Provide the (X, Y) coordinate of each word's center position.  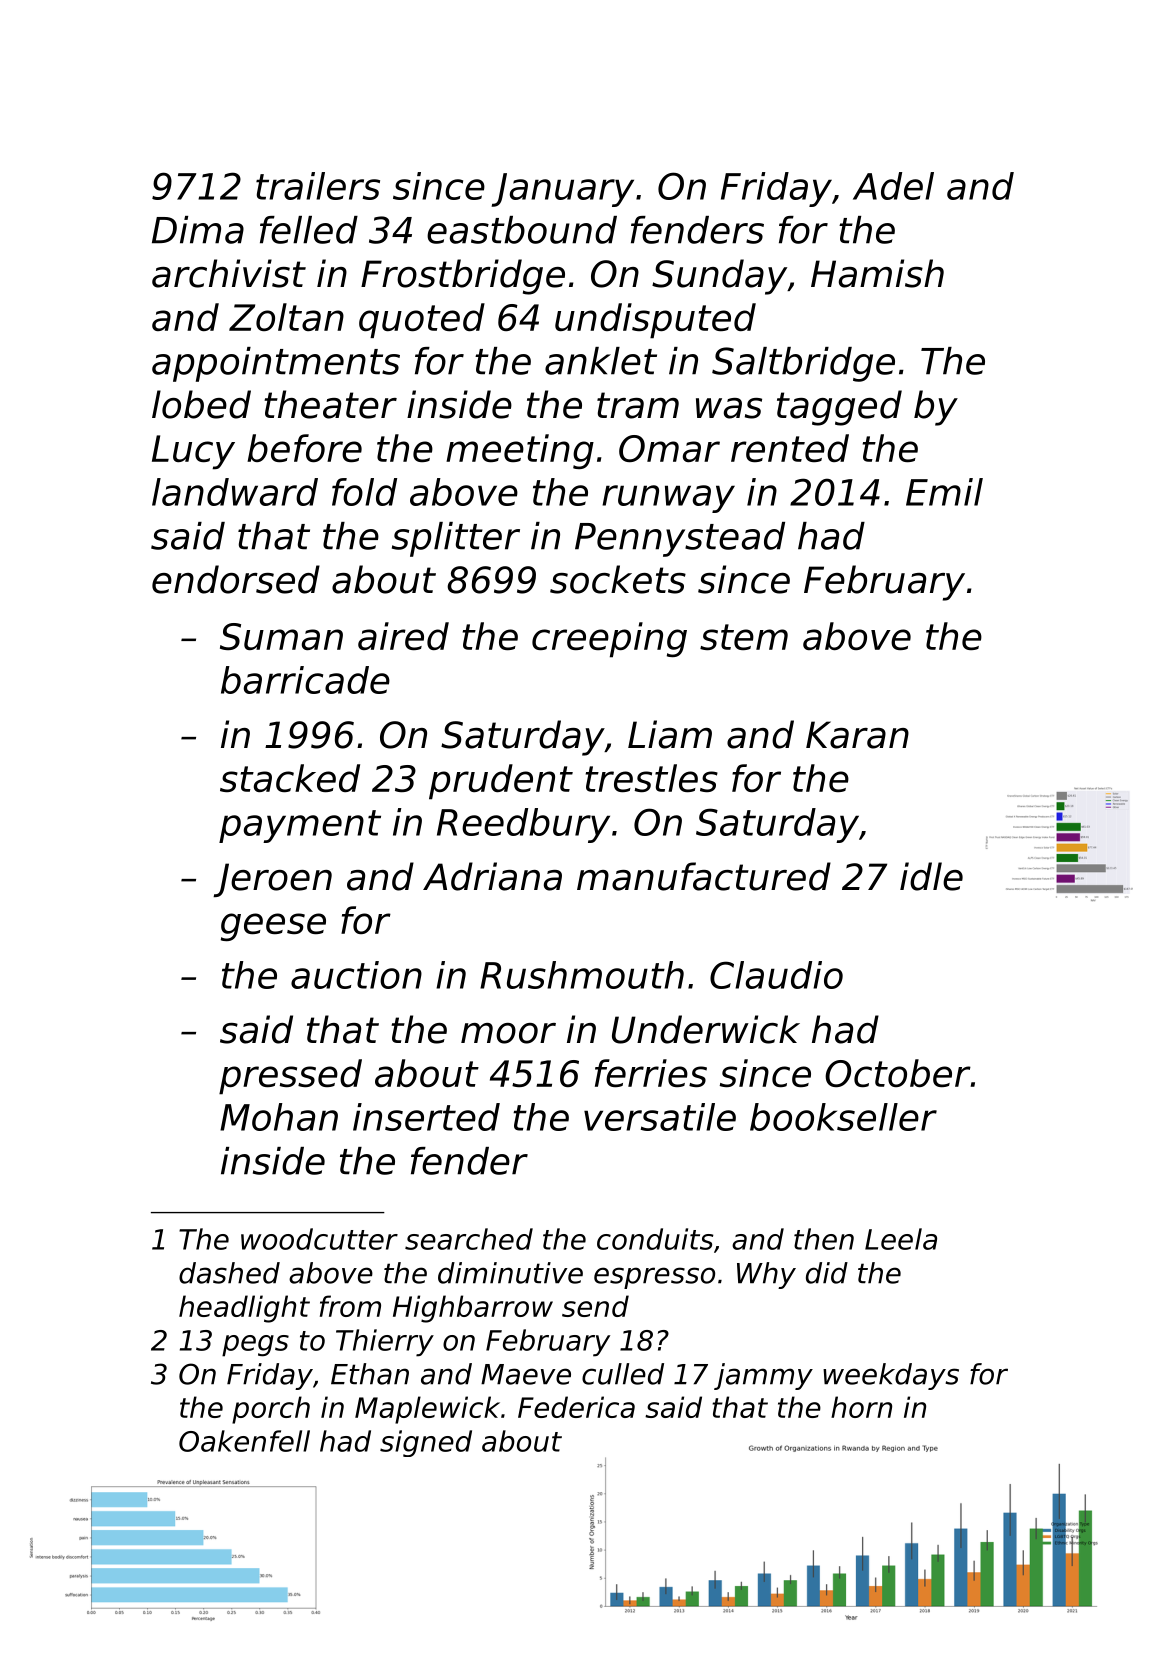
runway (668, 499)
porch (271, 1410)
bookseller (843, 1117)
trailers (318, 186)
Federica (576, 1407)
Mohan (279, 1117)
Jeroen (272, 880)
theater (330, 404)
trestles (652, 778)
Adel (893, 186)
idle (931, 876)
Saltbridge (803, 364)
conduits (655, 1239)
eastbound (522, 230)
